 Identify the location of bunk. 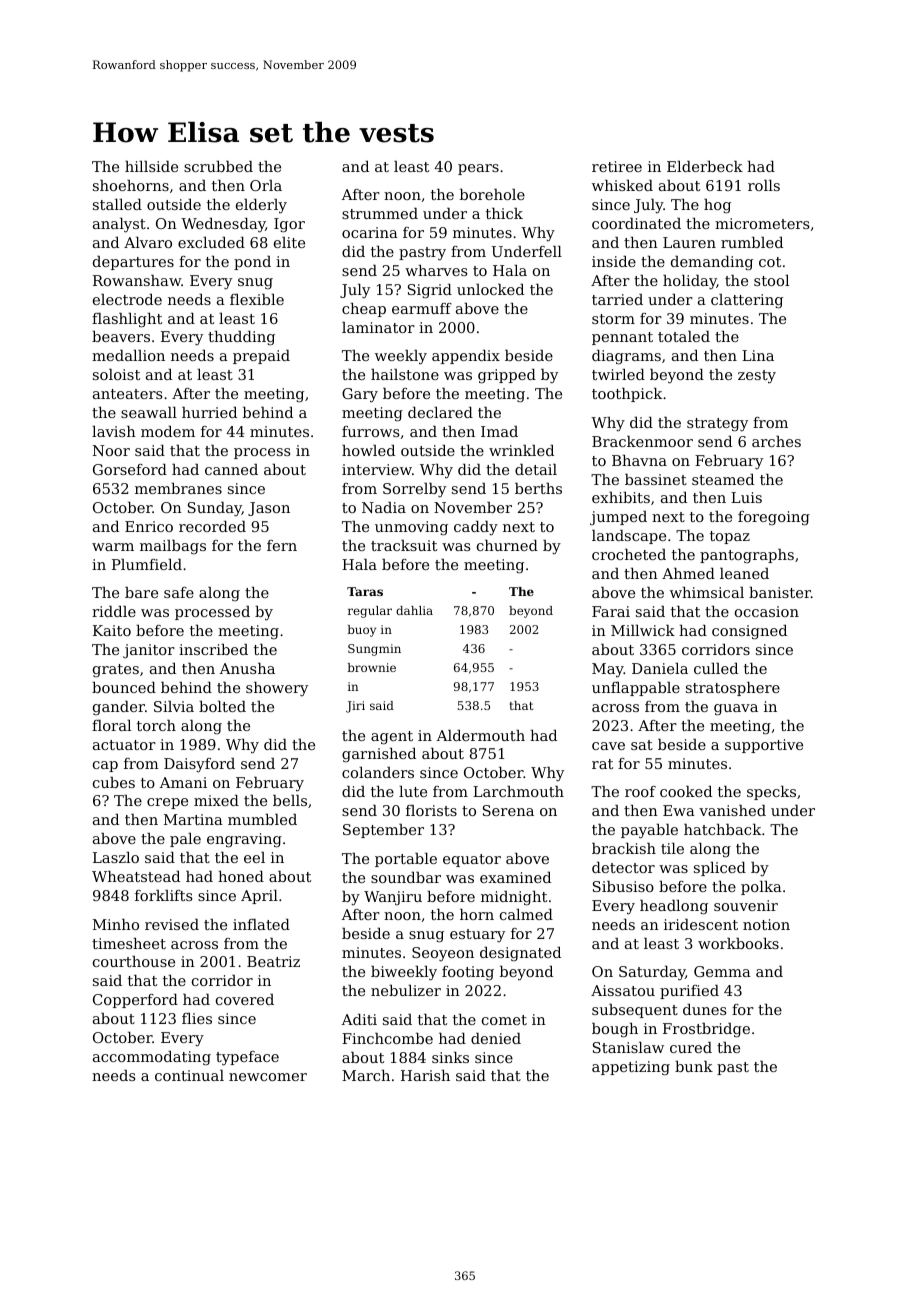
(694, 1066).
